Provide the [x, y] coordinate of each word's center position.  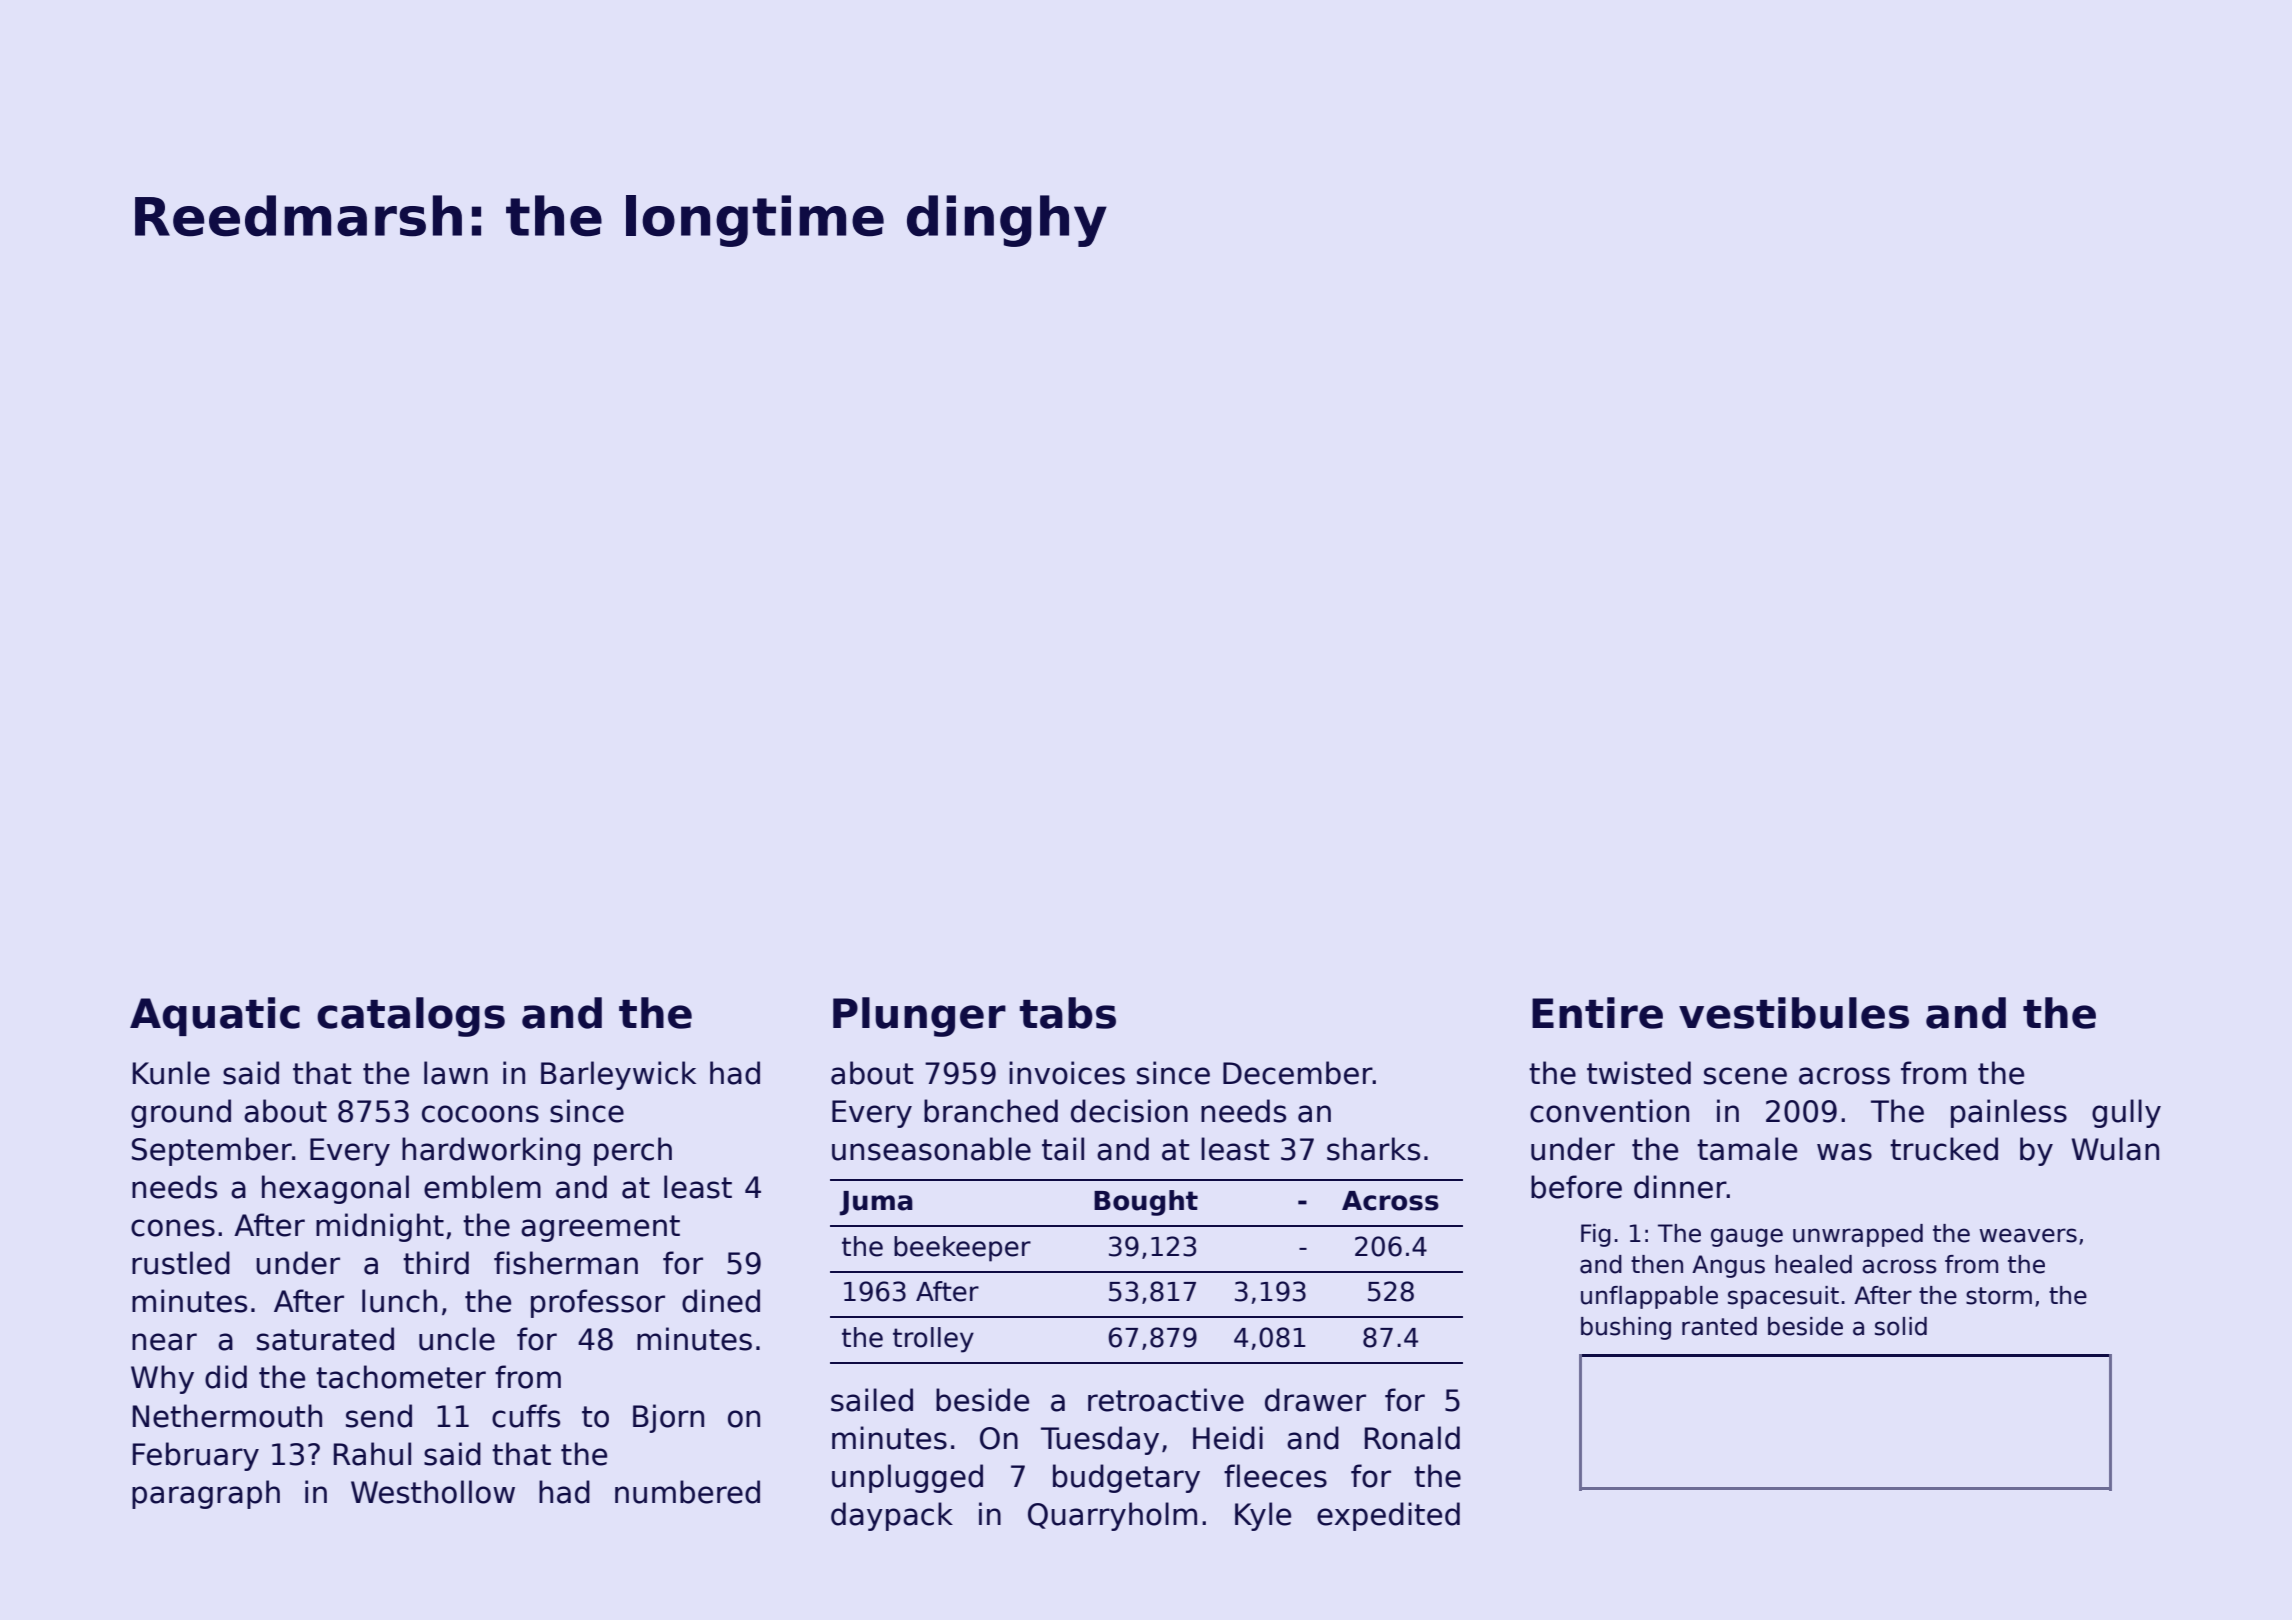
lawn [456, 1073]
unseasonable [931, 1149]
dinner [1680, 1187]
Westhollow [433, 1492]
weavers [2028, 1235]
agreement [600, 1228]
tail [1063, 1149]
